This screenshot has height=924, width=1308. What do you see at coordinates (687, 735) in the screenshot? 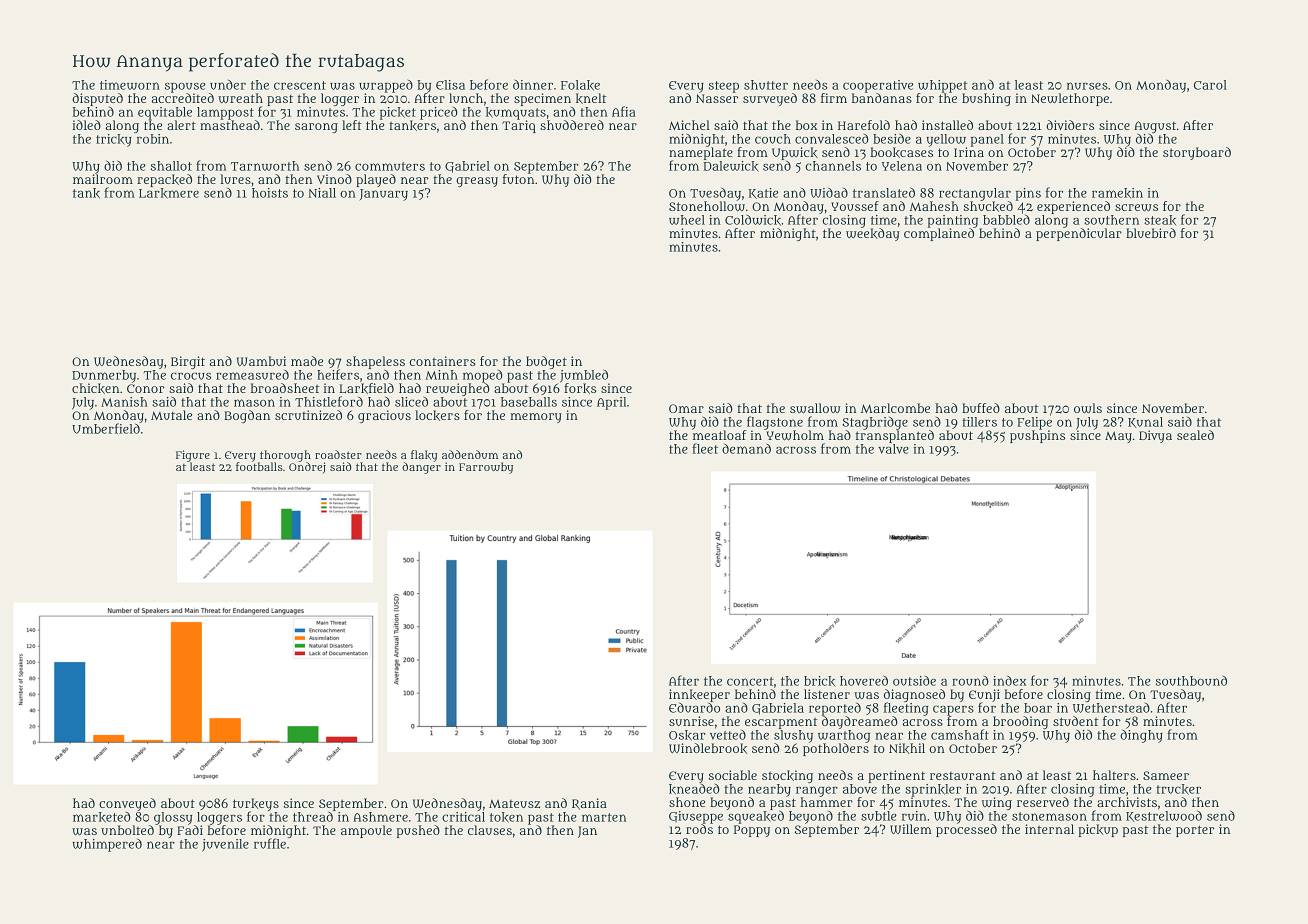
I see `Oskar` at bounding box center [687, 735].
